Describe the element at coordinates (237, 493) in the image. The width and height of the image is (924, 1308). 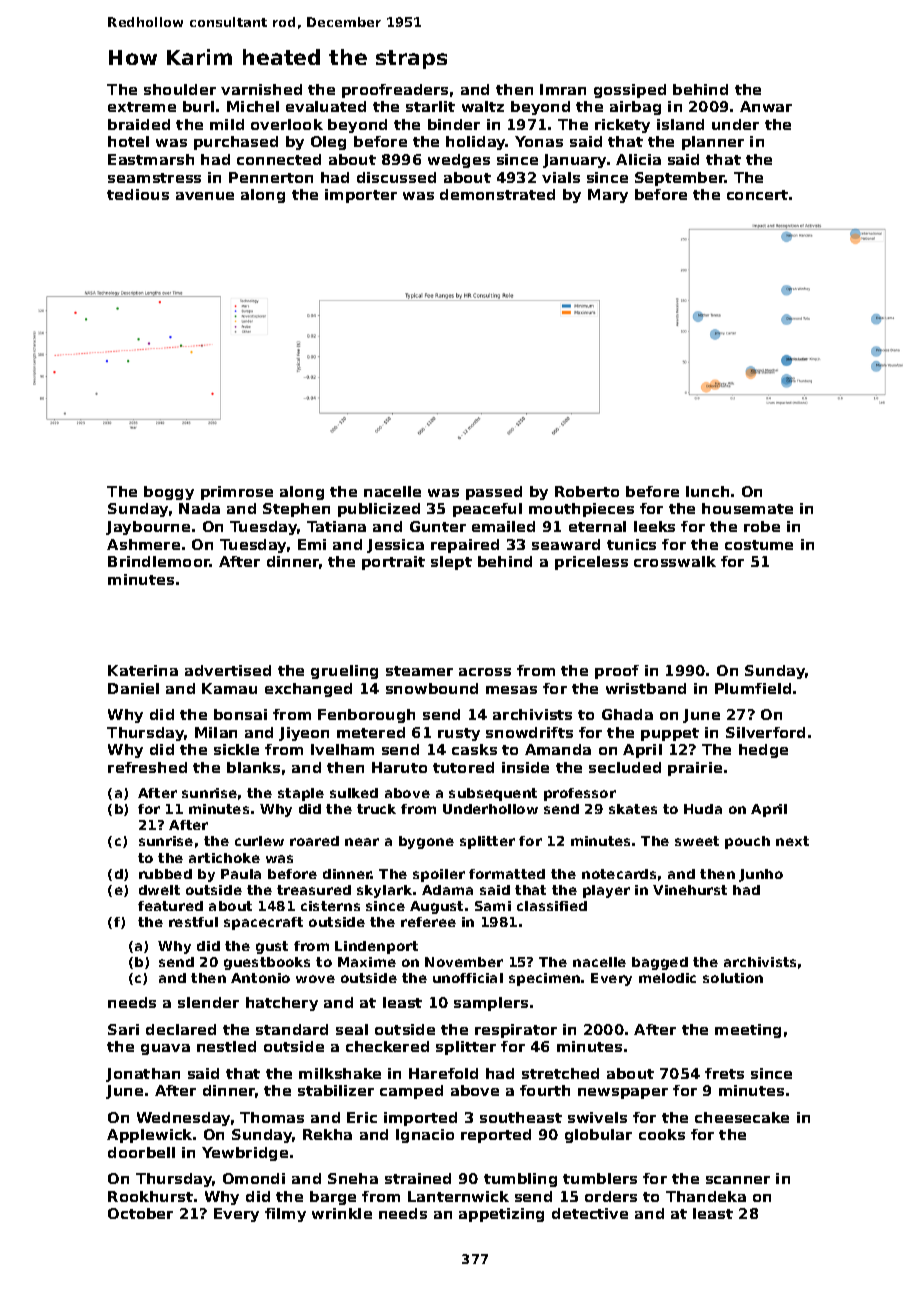
I see `primrose` at that location.
